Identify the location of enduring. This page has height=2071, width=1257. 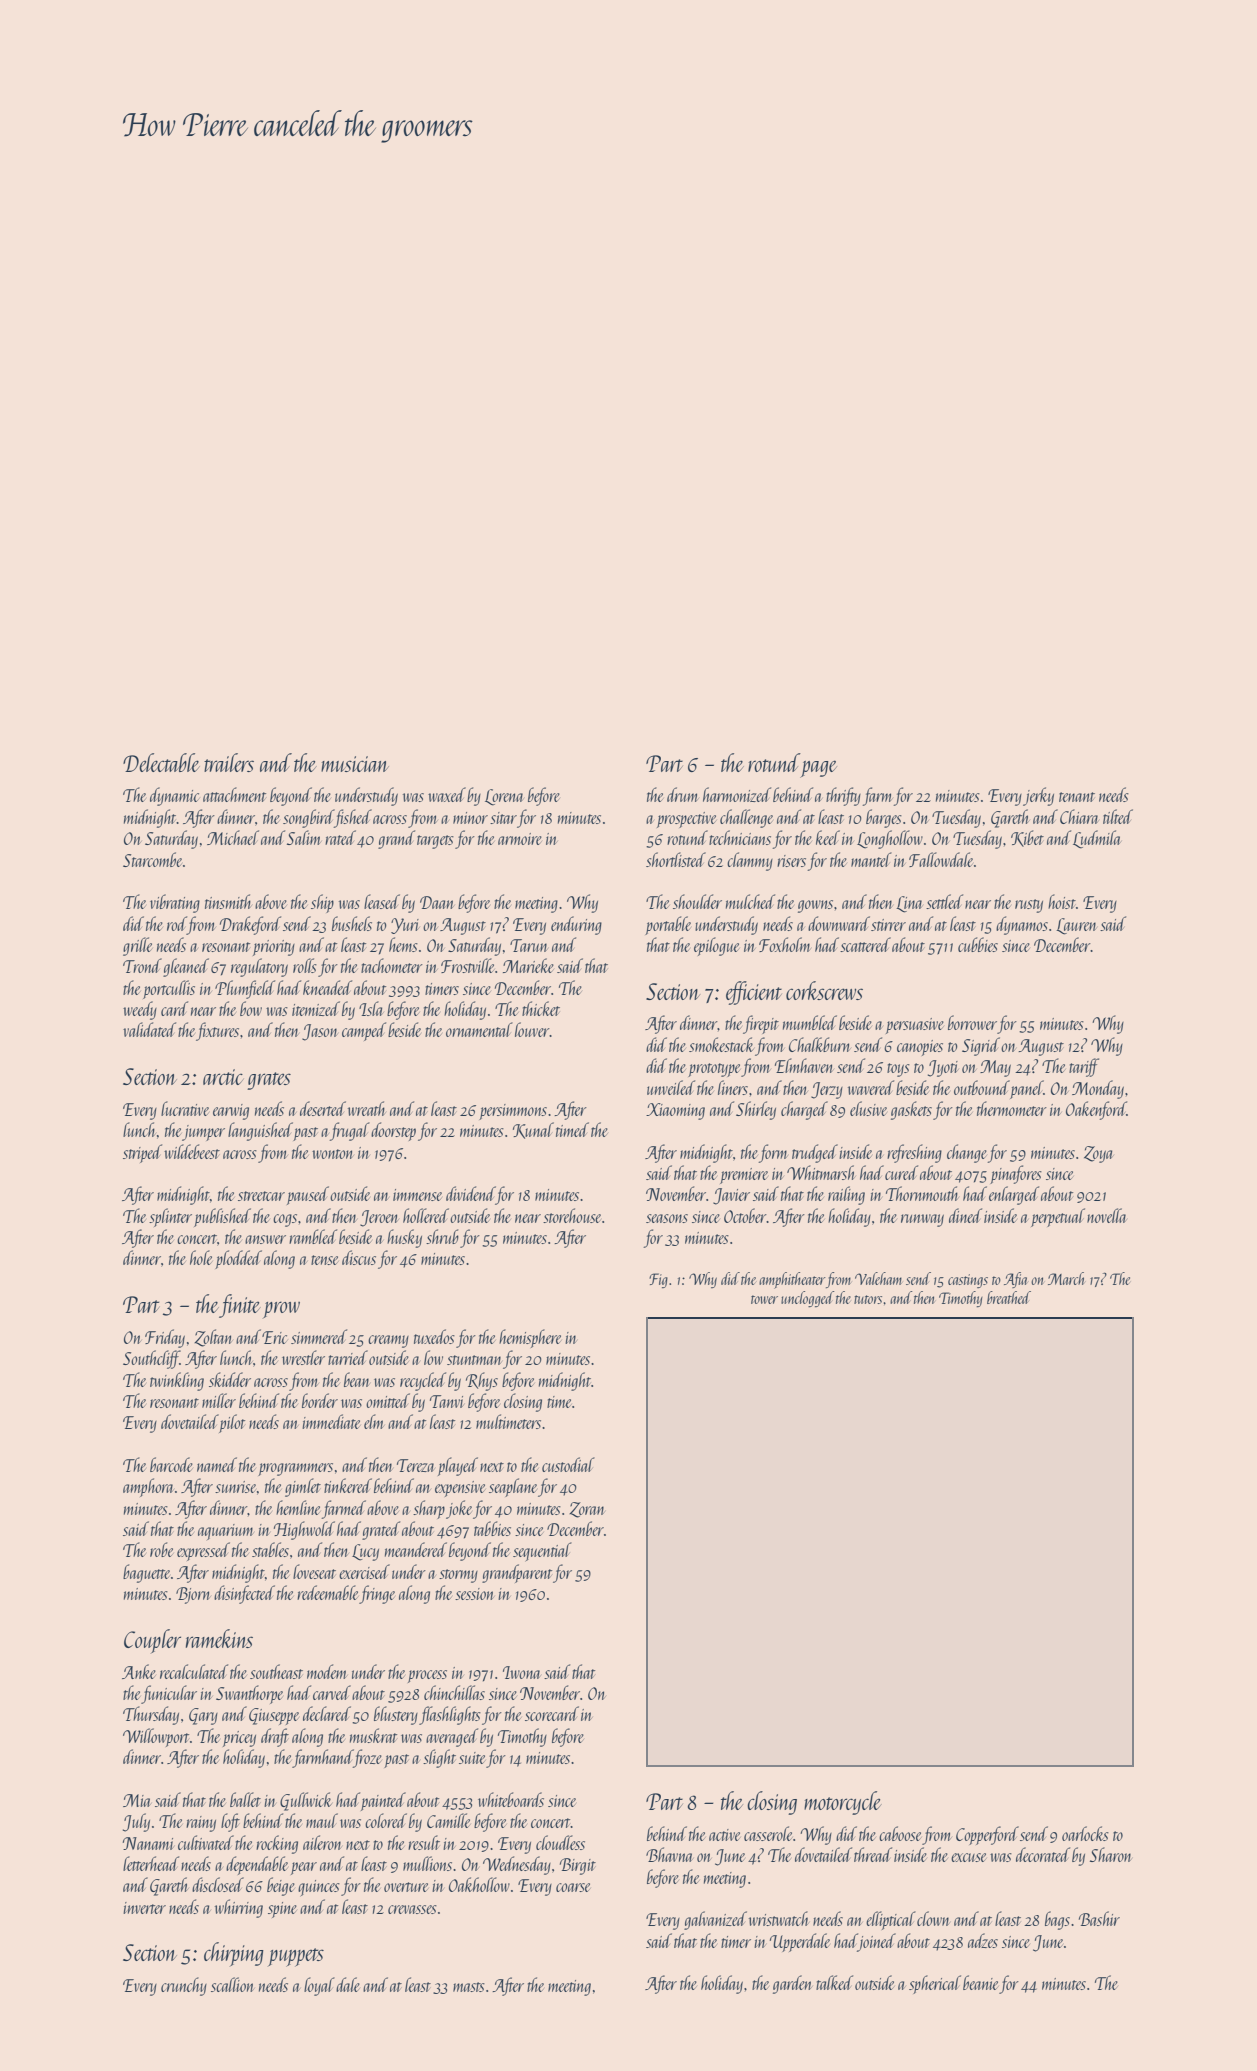
(576, 925).
